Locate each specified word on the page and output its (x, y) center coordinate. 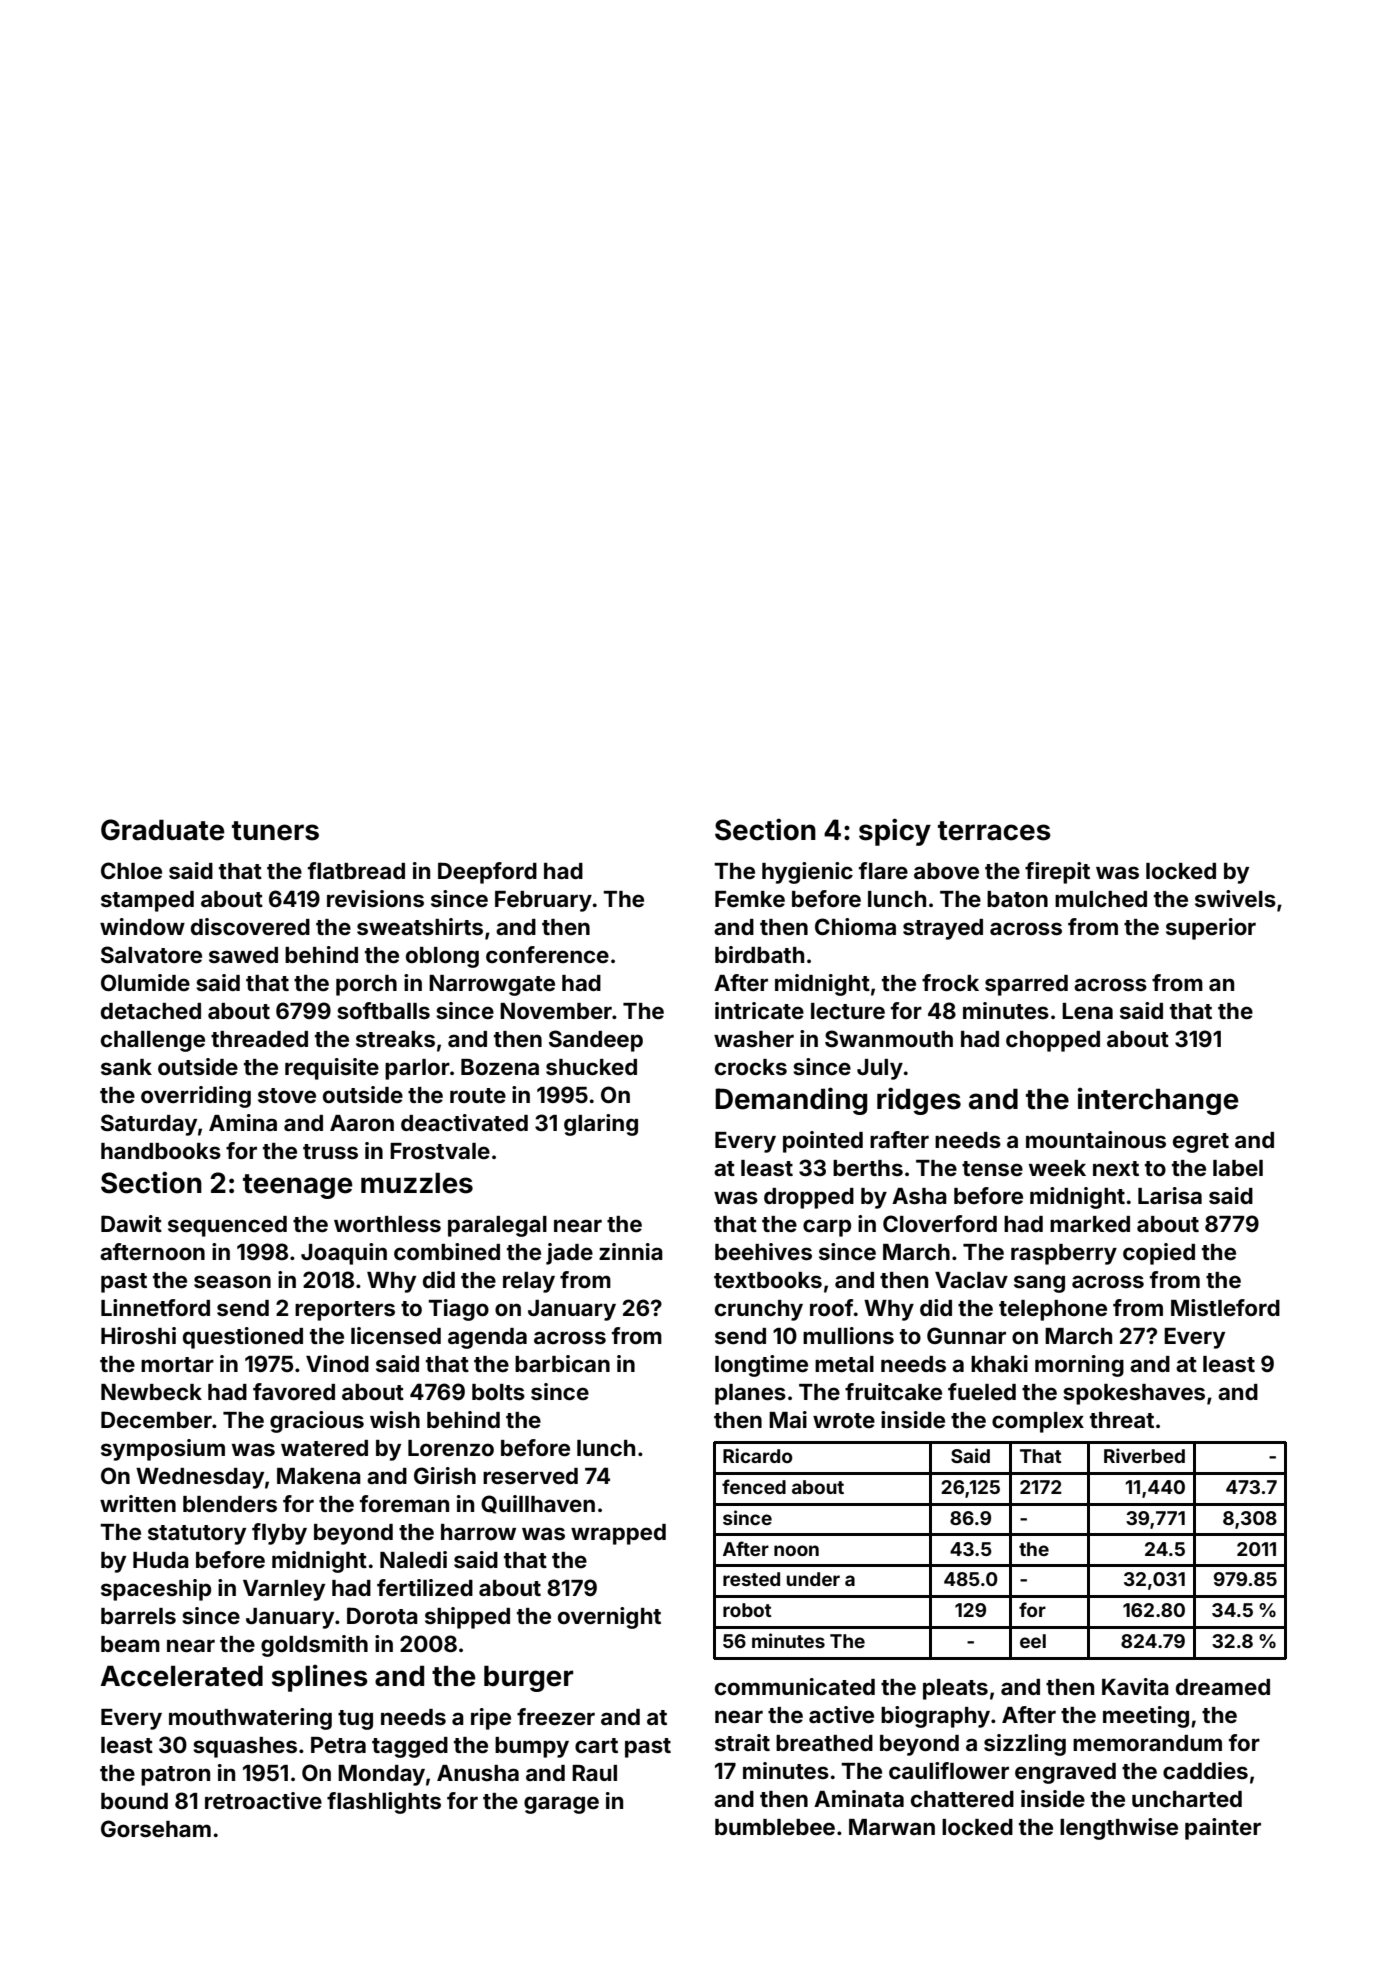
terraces (994, 831)
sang (1039, 1284)
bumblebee (775, 1827)
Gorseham (156, 1828)
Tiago (458, 1310)
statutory (197, 1535)
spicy (895, 832)
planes (750, 1394)
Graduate (163, 830)
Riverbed (1144, 1455)
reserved (530, 1476)
